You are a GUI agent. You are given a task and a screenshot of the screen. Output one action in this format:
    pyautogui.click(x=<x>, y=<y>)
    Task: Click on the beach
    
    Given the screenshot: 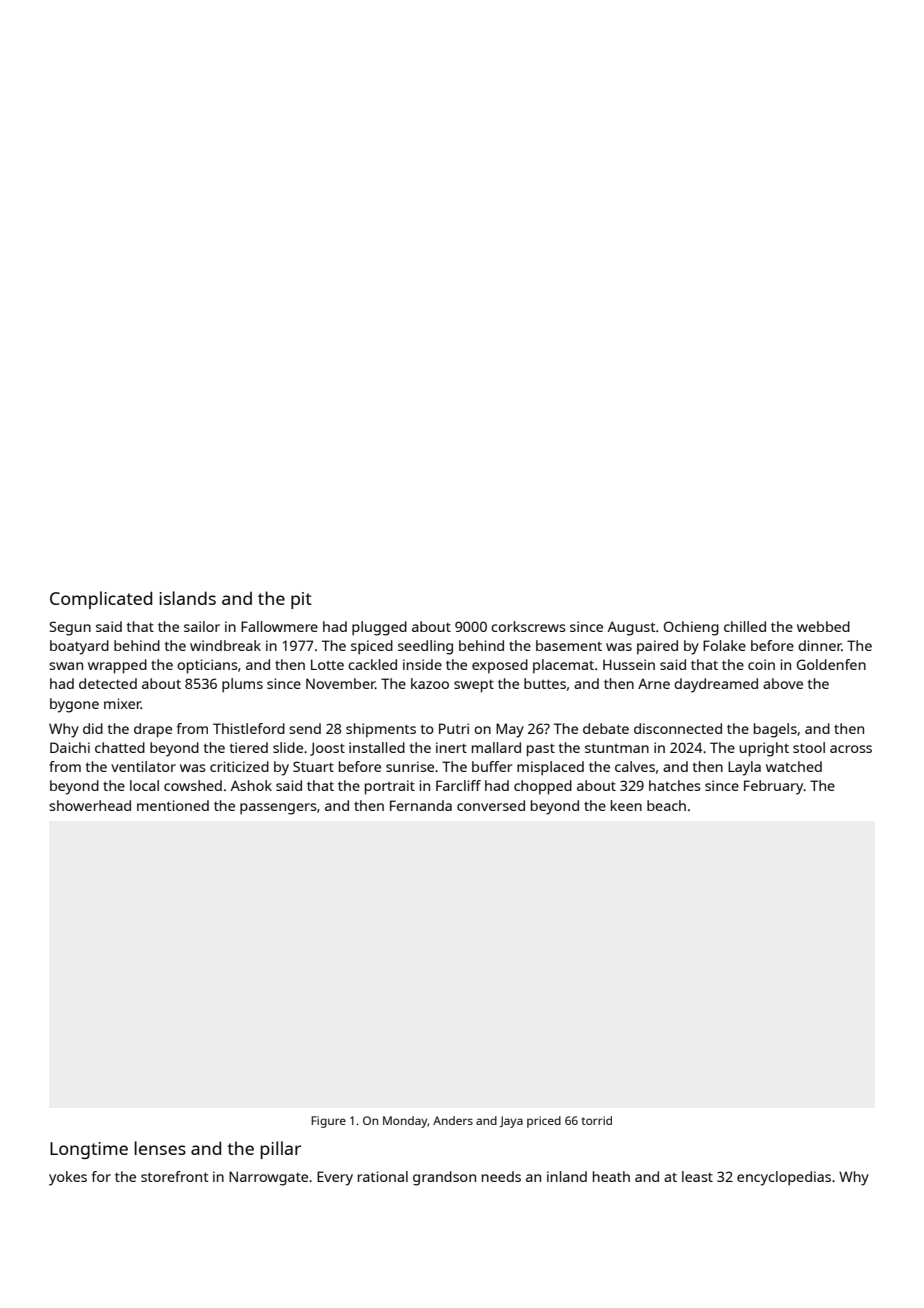 What is the action you would take?
    pyautogui.click(x=666, y=805)
